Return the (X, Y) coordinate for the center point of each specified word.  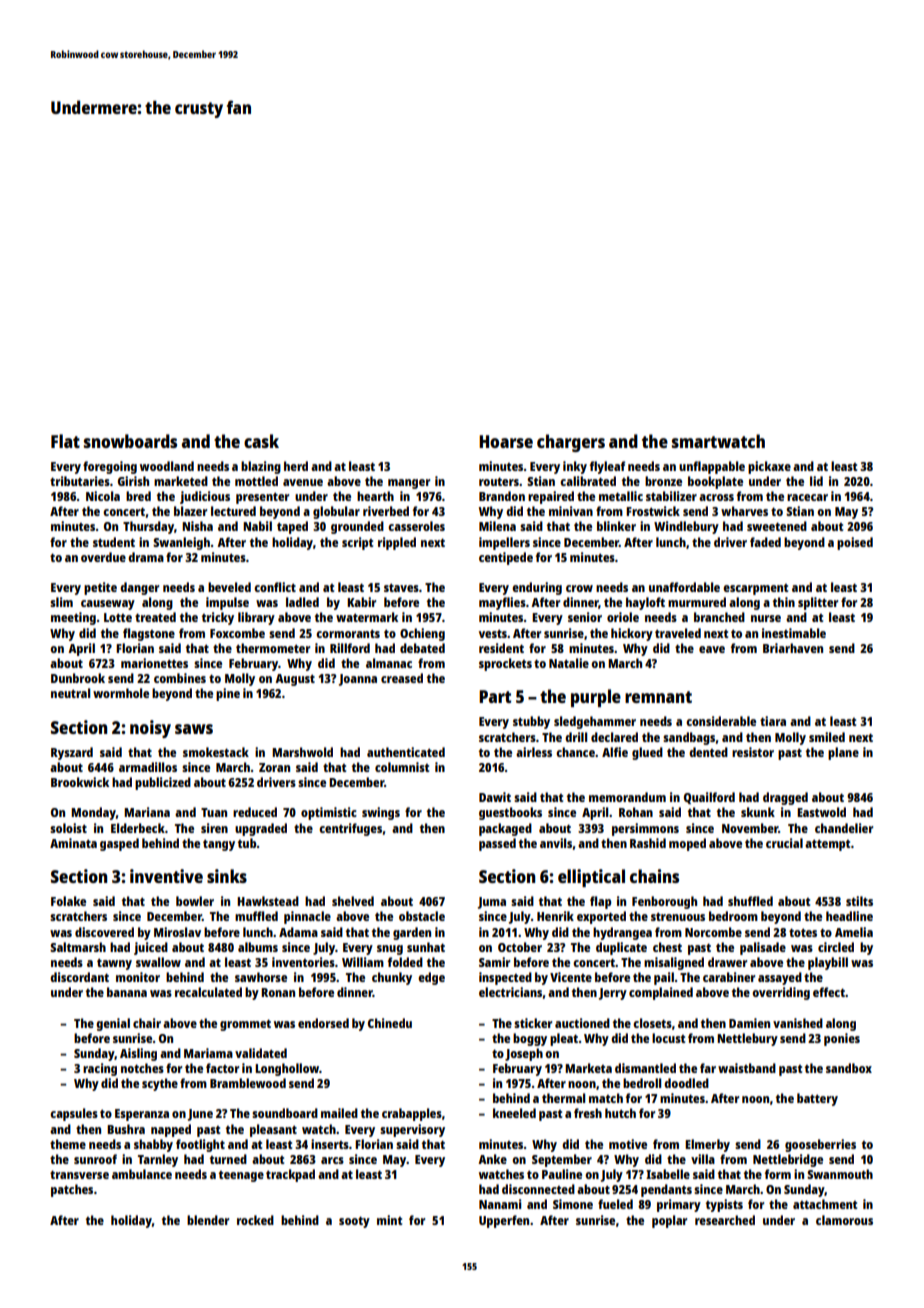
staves (401, 587)
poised (855, 543)
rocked (255, 1220)
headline (849, 916)
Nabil (257, 526)
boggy (530, 1039)
